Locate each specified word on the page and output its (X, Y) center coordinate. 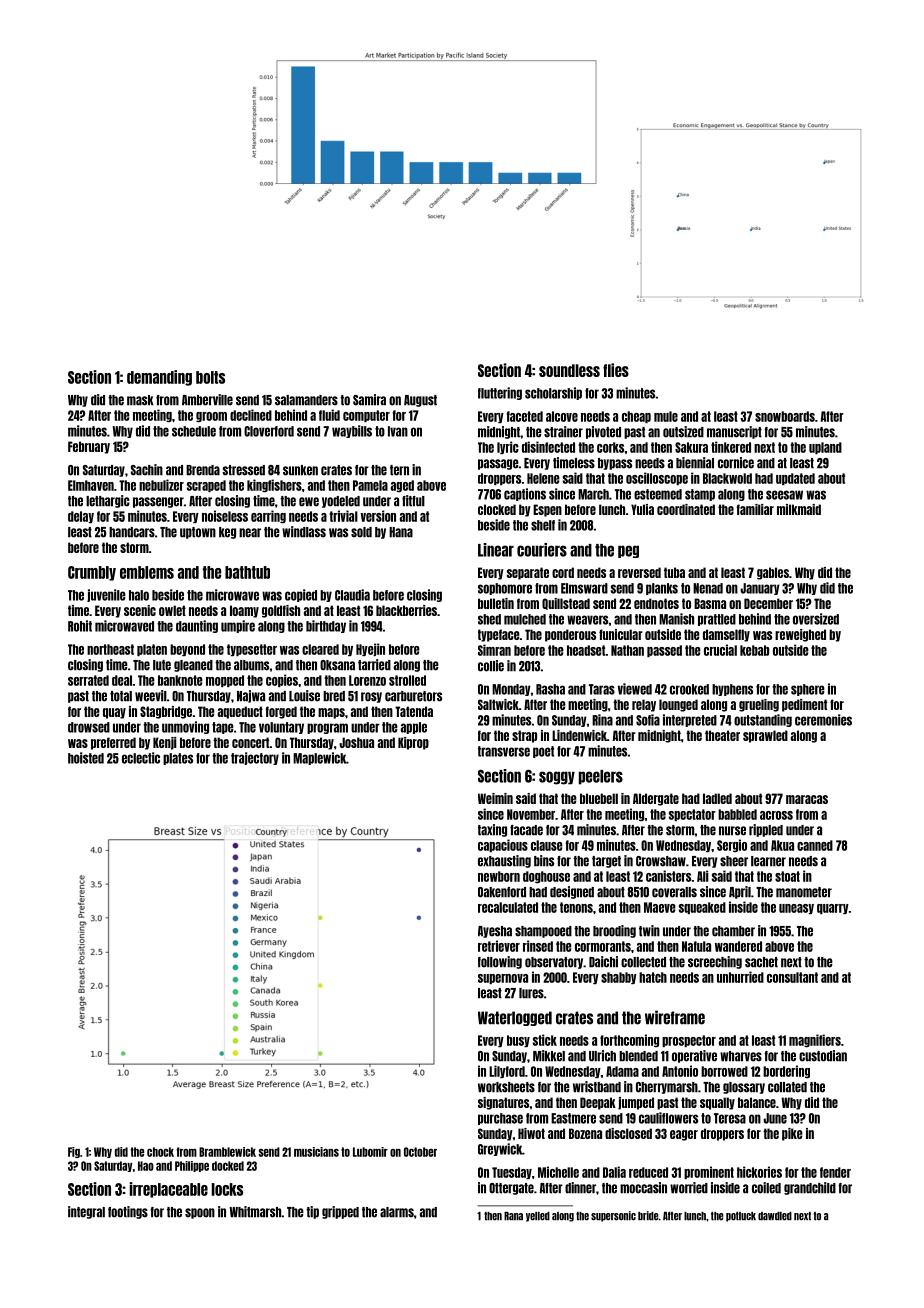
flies (616, 370)
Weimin (495, 798)
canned (815, 845)
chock (160, 1152)
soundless (569, 370)
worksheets (506, 1087)
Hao (146, 1166)
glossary (744, 1088)
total (121, 696)
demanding (159, 378)
